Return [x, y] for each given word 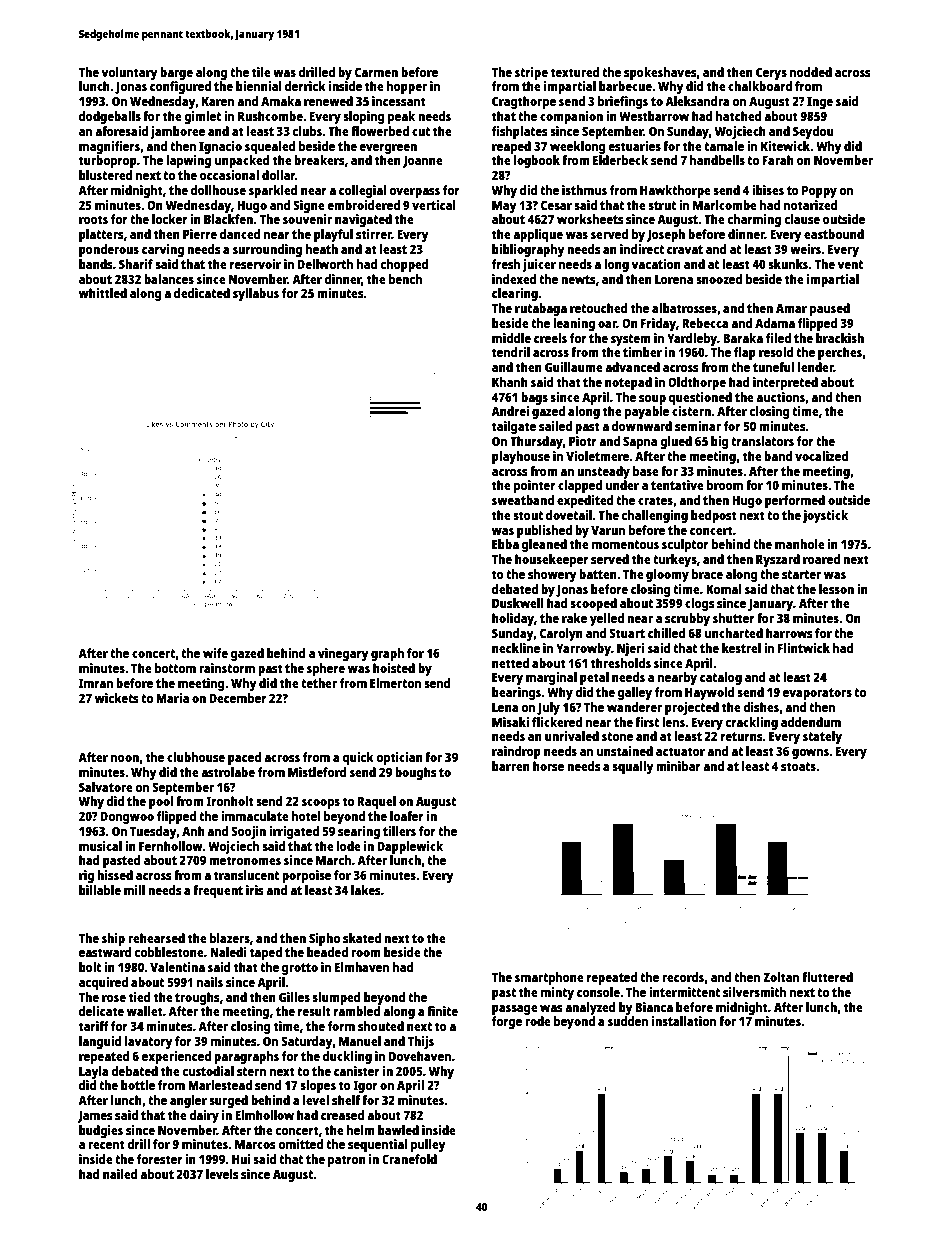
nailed [120, 1174]
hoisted [394, 668]
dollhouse [218, 190]
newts [578, 279]
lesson [836, 589]
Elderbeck [620, 160]
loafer [407, 816]
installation [684, 1021]
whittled [103, 293]
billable [100, 890]
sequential [377, 1145]
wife [215, 653]
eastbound [834, 234]
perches [840, 353]
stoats [798, 766]
